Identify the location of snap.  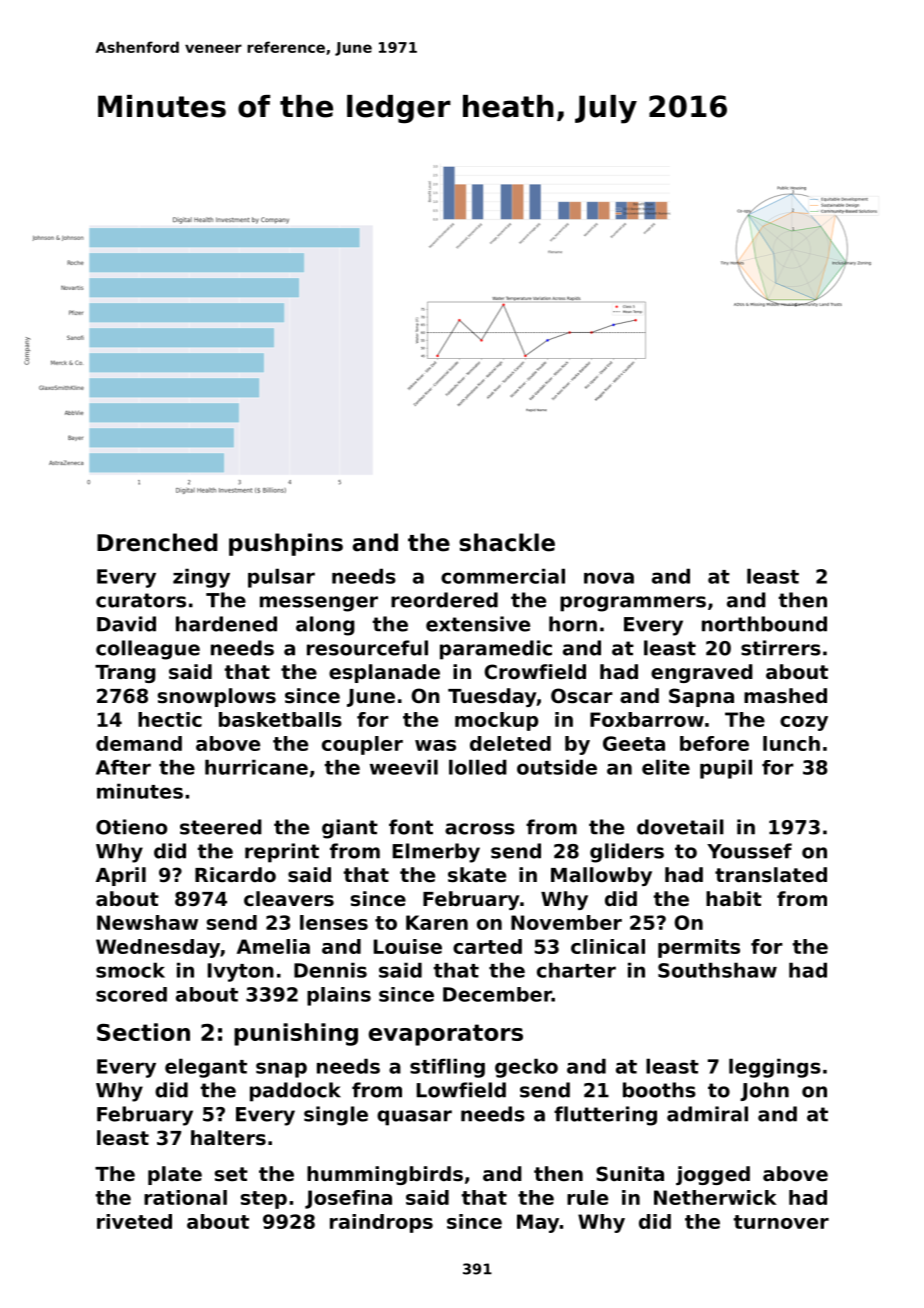
(281, 1070).
